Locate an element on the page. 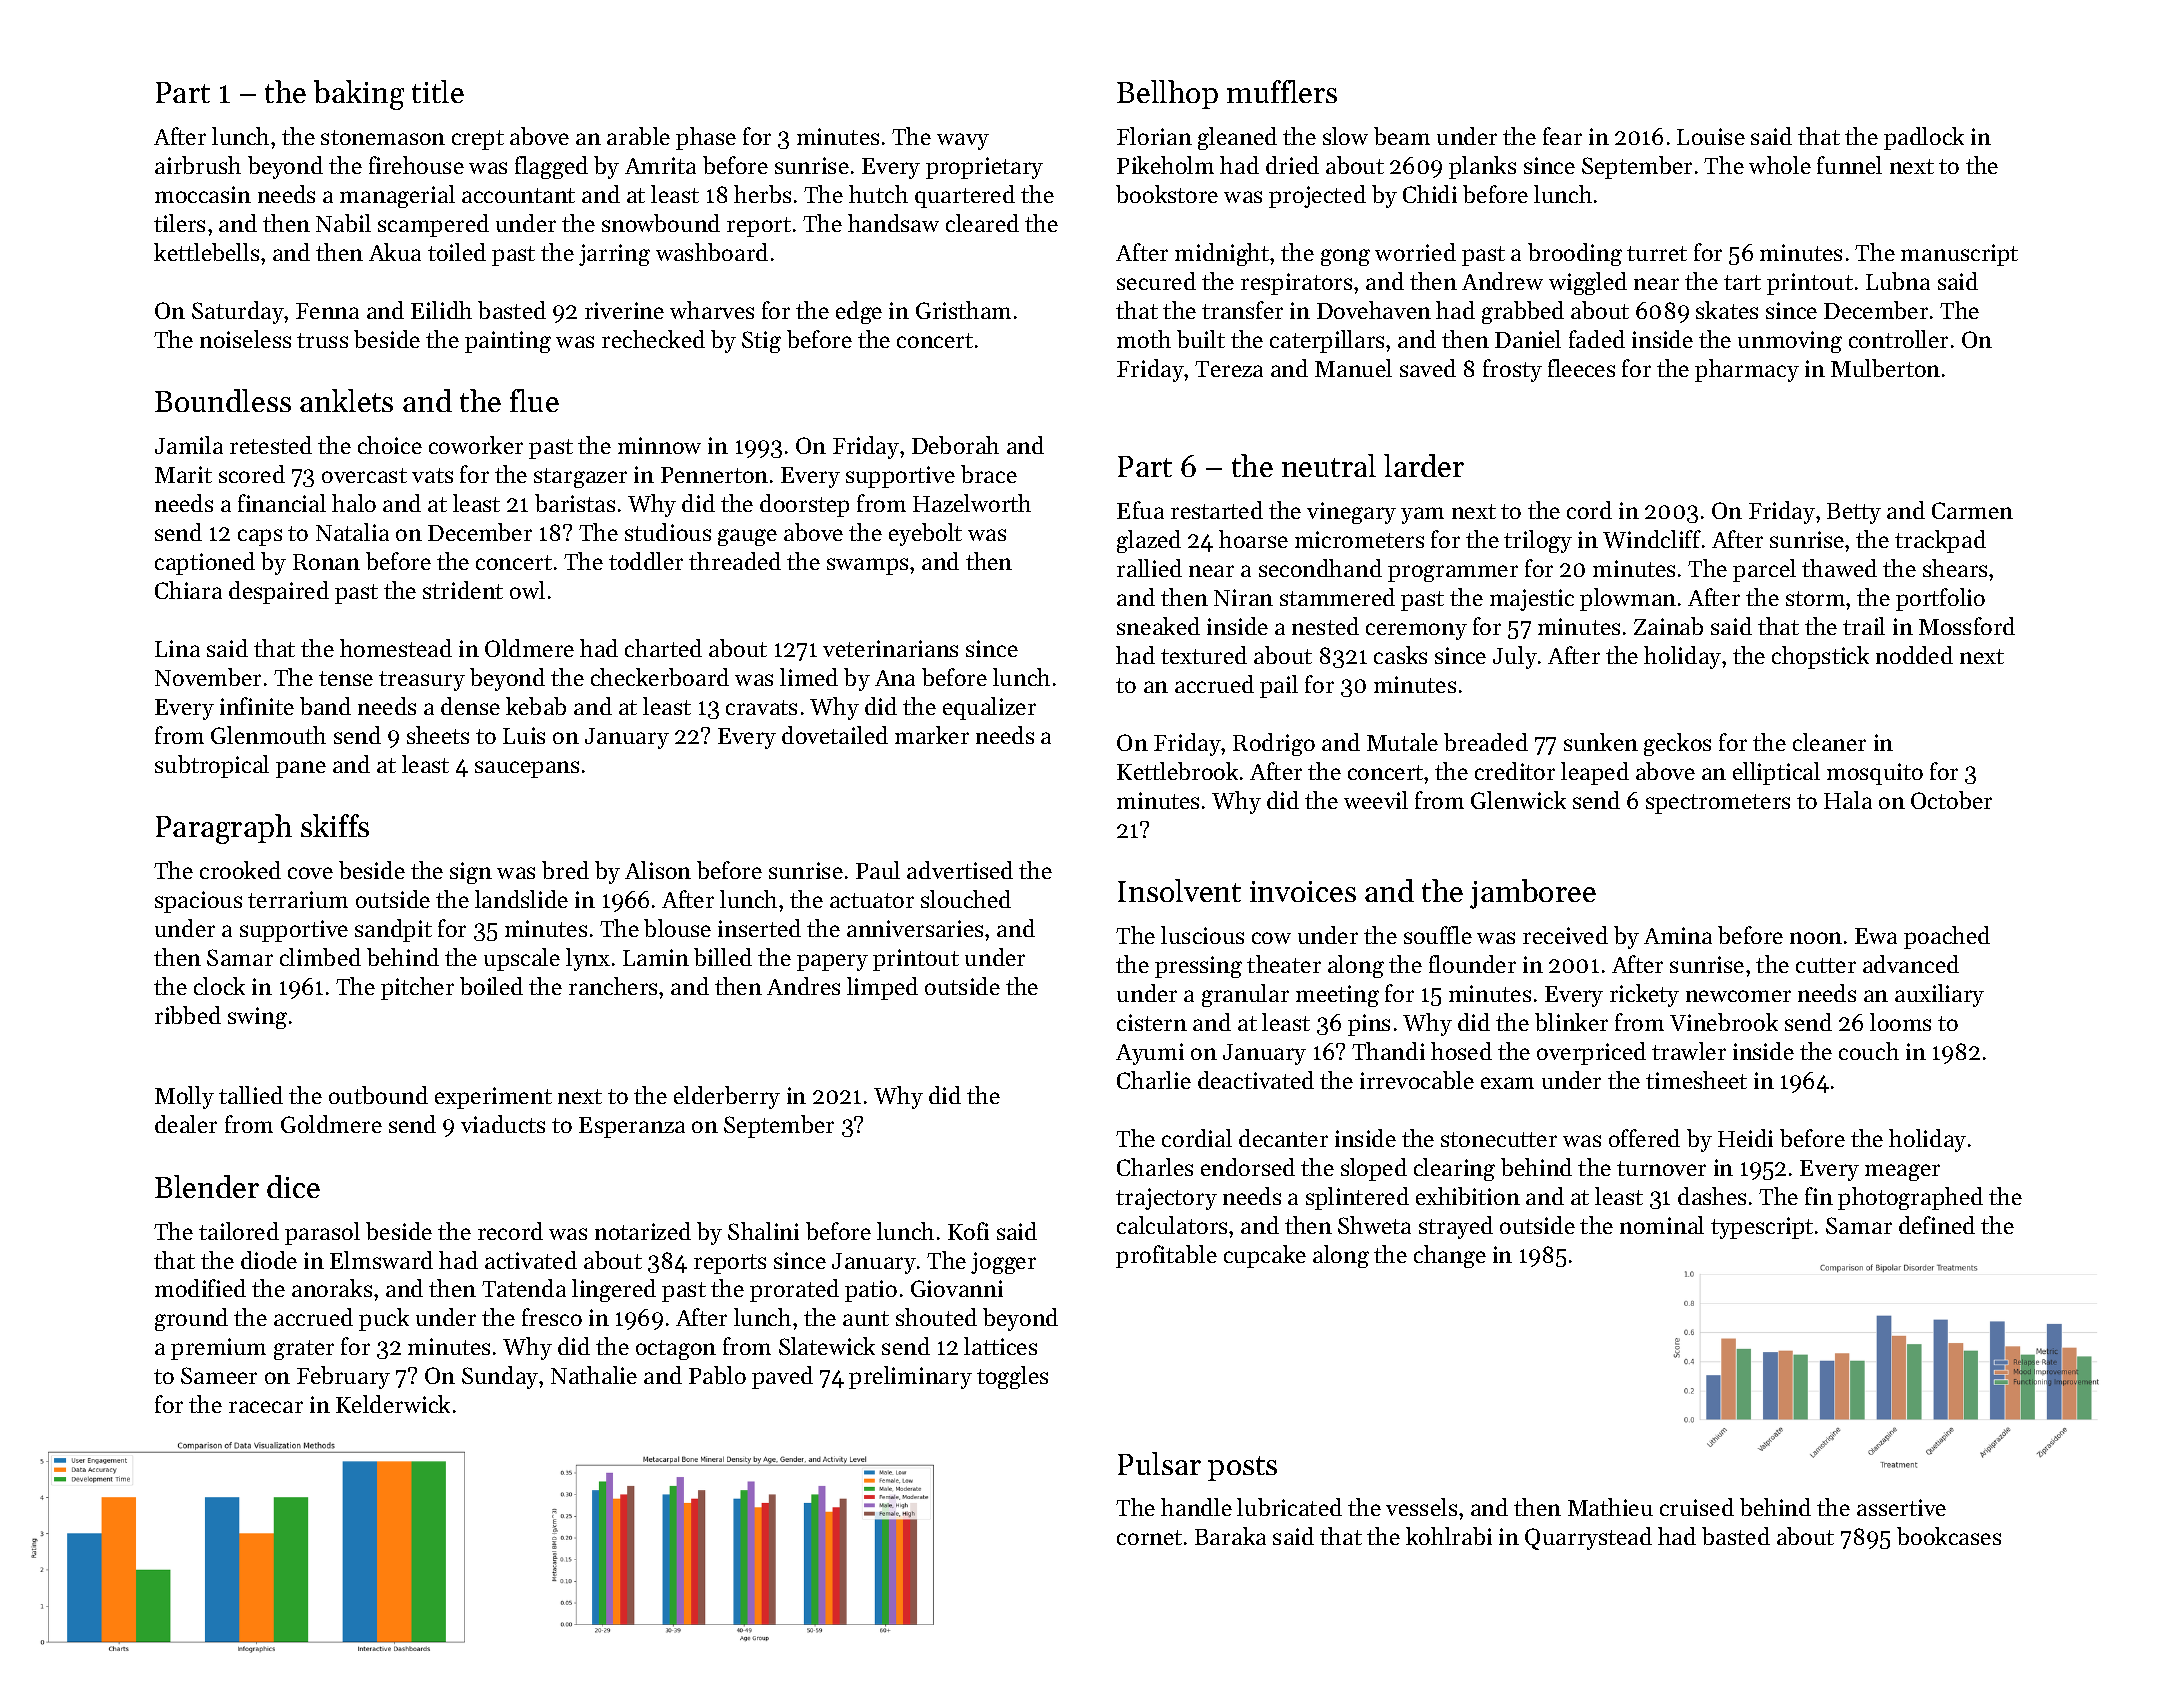 The image size is (2178, 1683). Louise is located at coordinates (1711, 136).
